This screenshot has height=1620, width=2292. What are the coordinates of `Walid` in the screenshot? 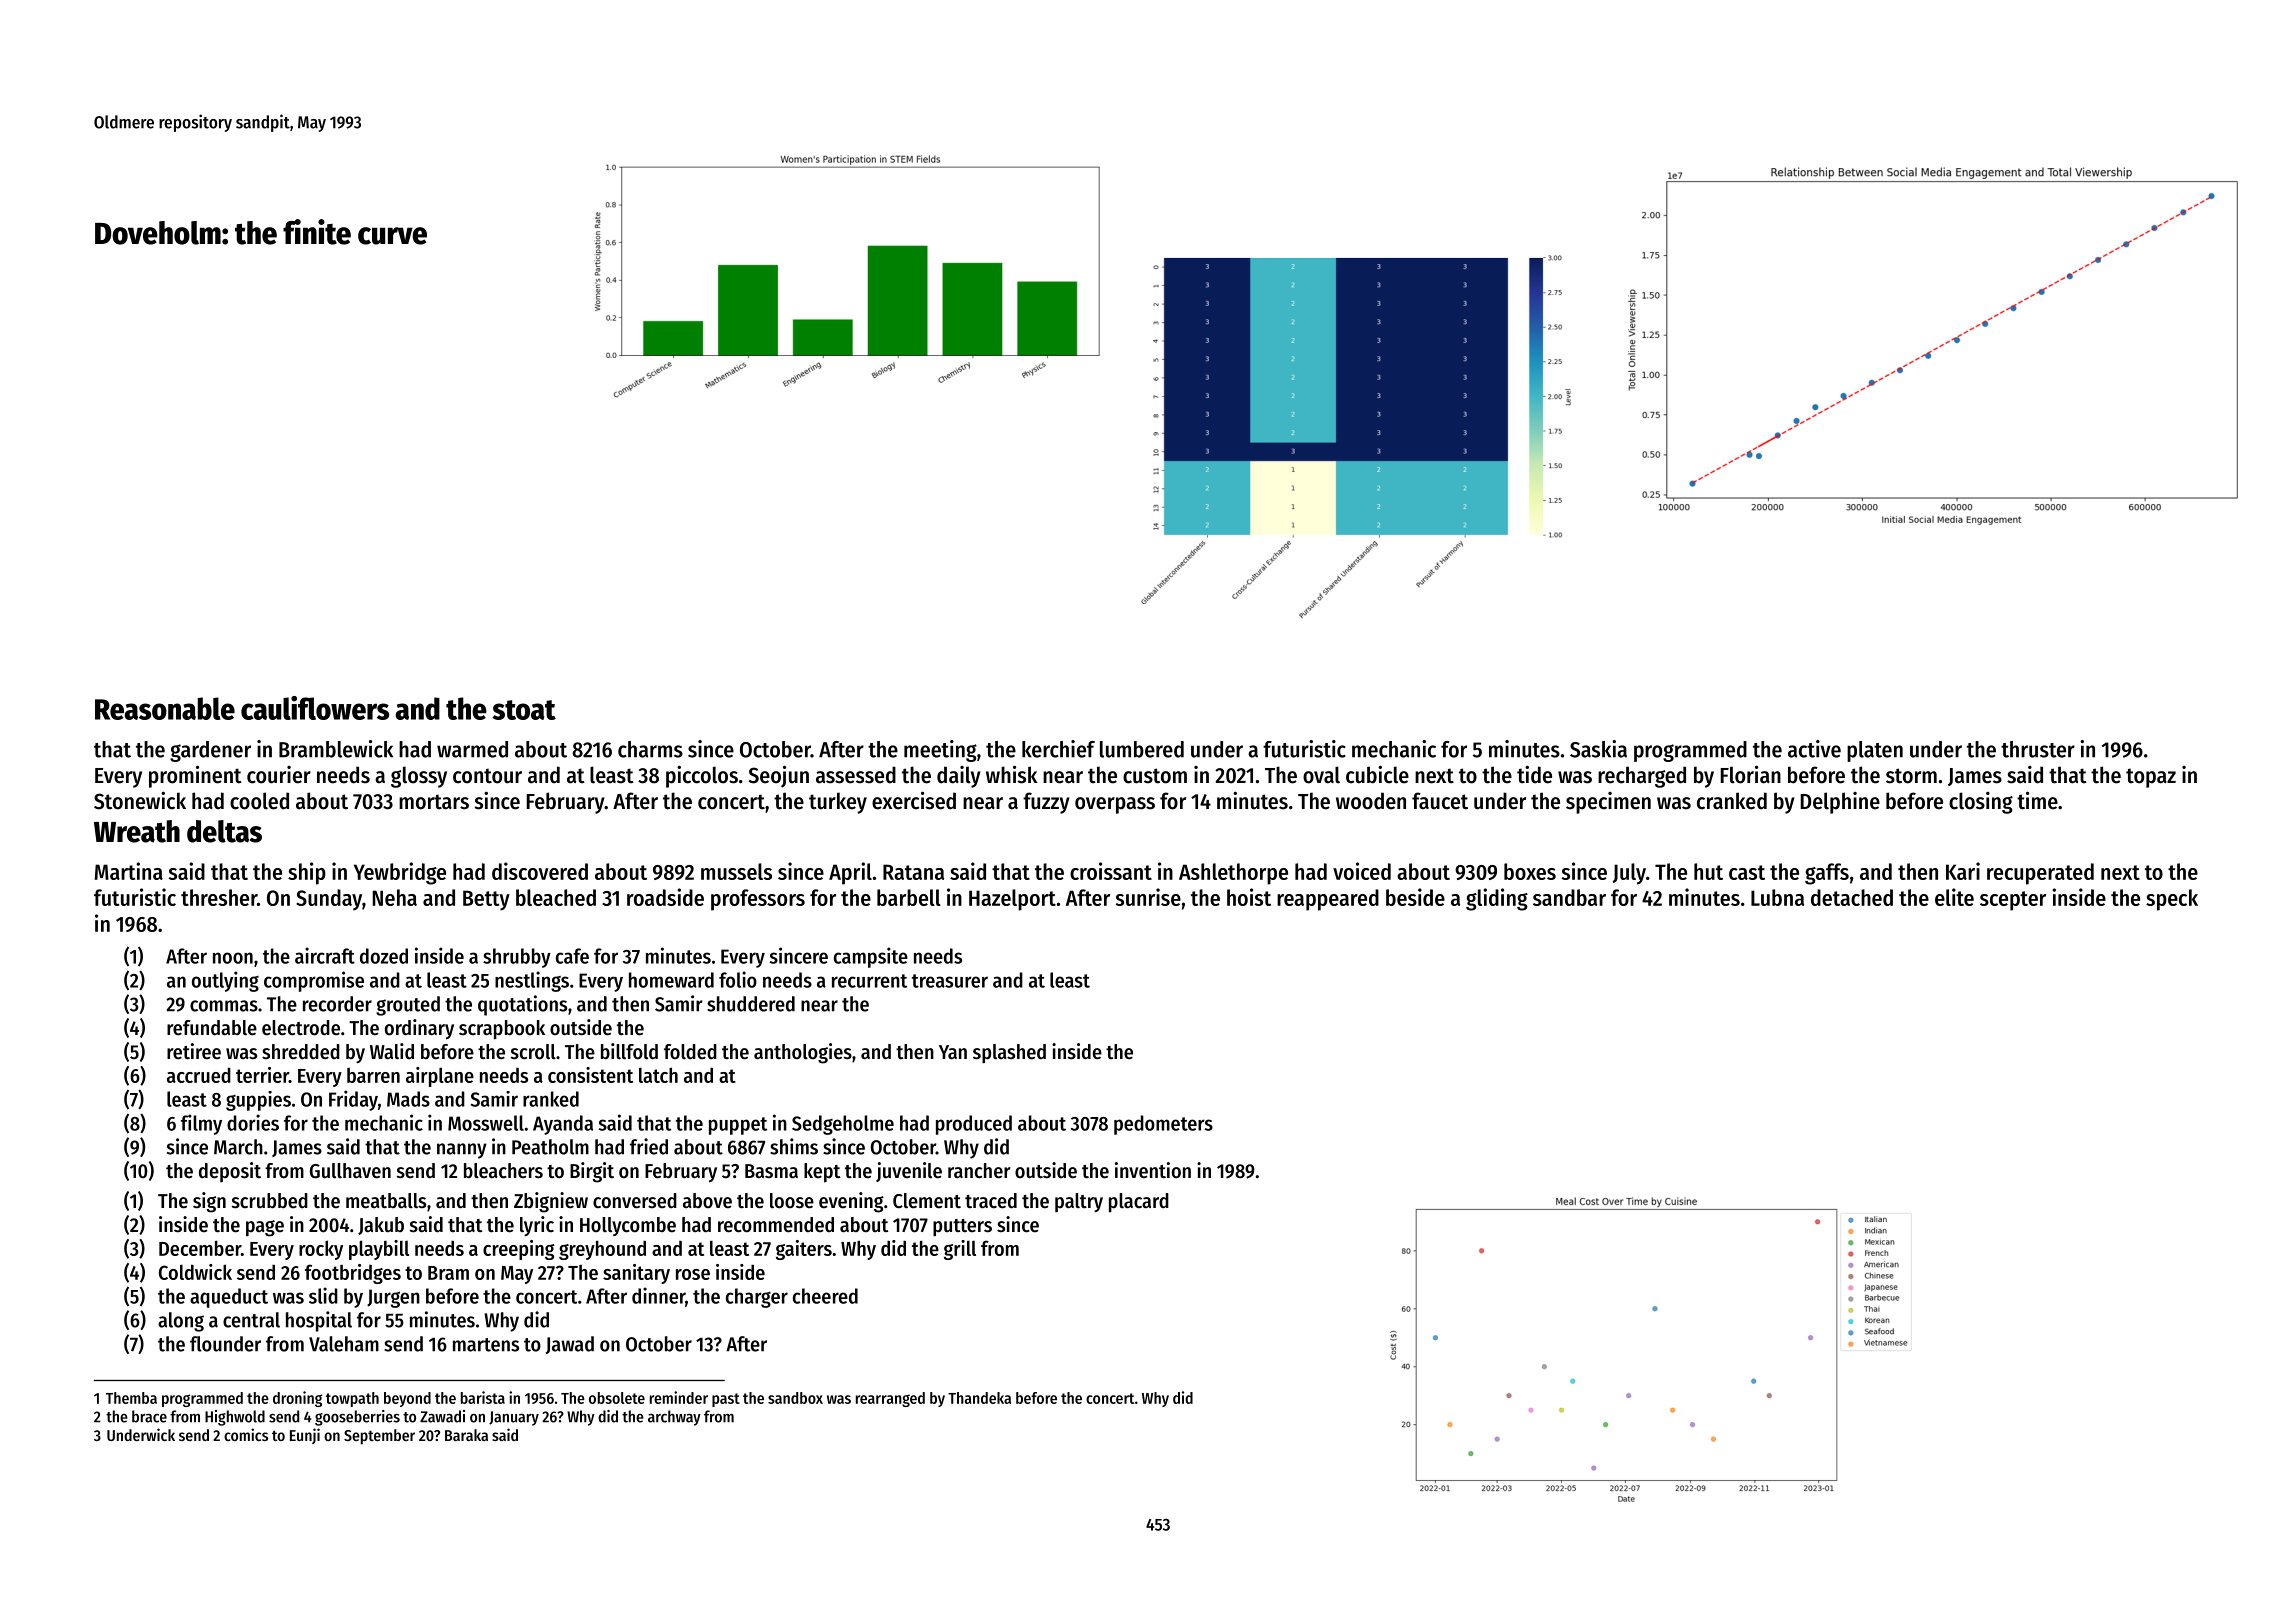 It's located at (392, 1051).
